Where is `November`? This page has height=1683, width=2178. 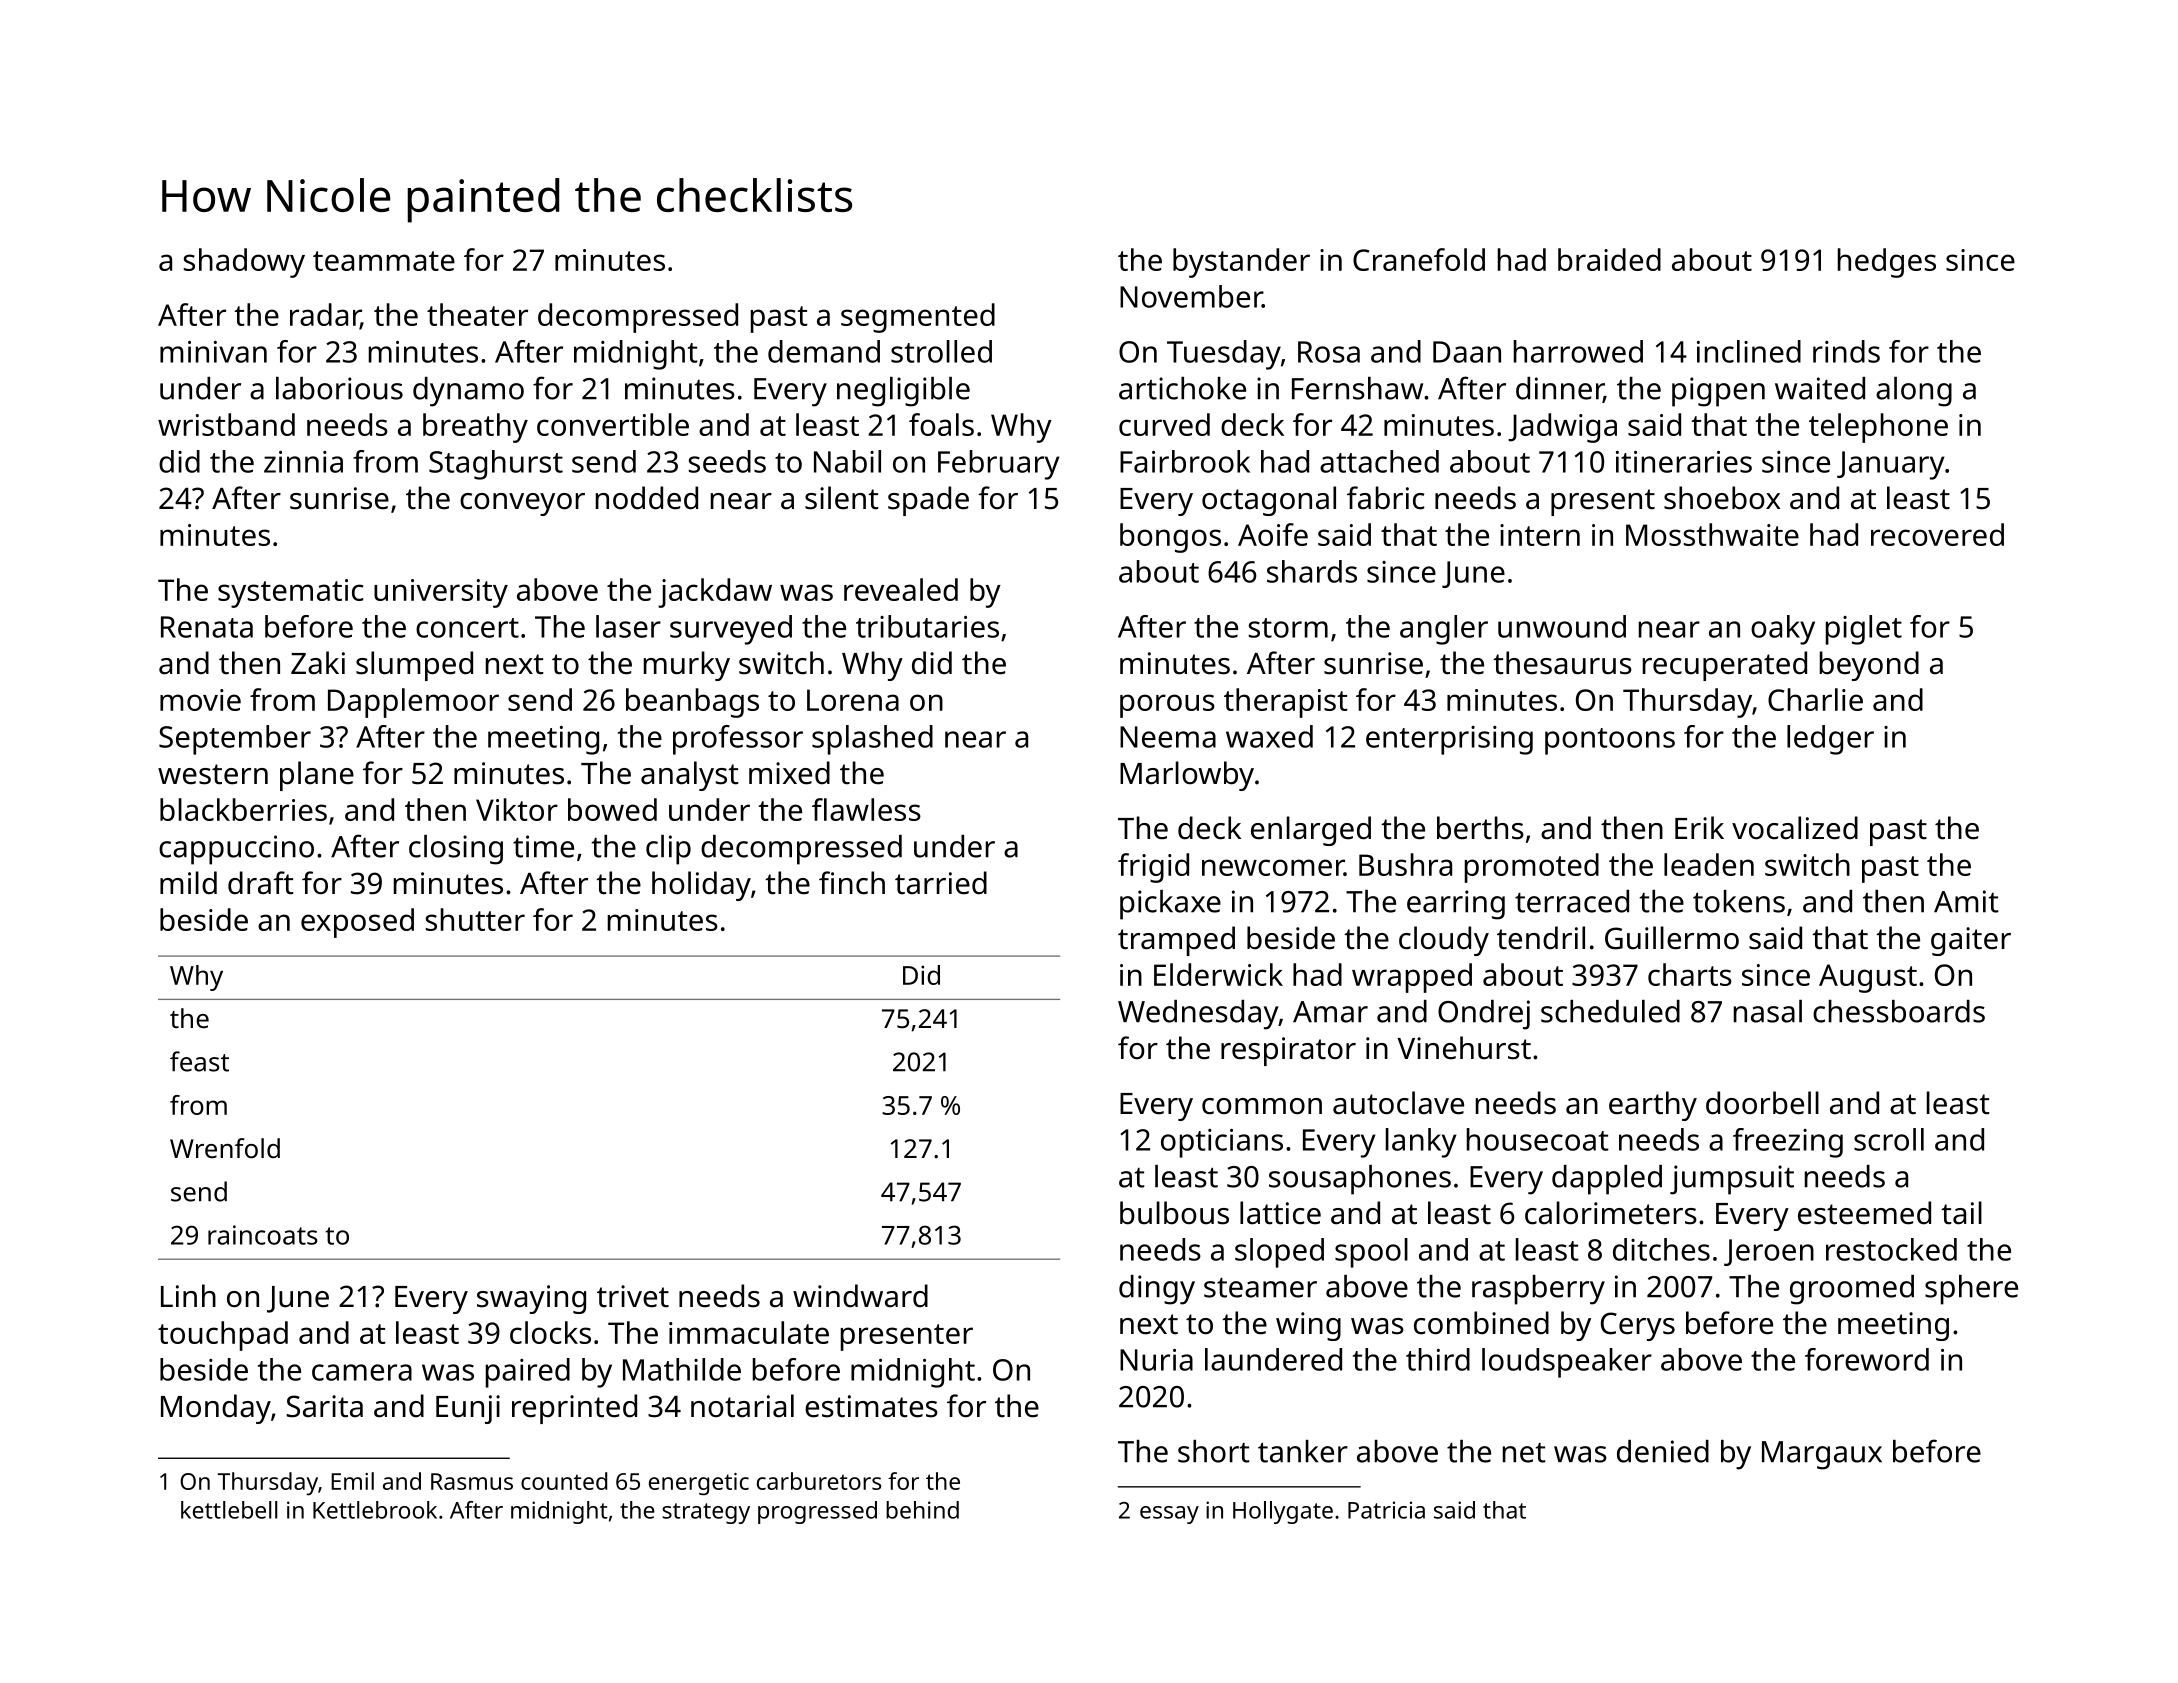
November is located at coordinates (1191, 296).
